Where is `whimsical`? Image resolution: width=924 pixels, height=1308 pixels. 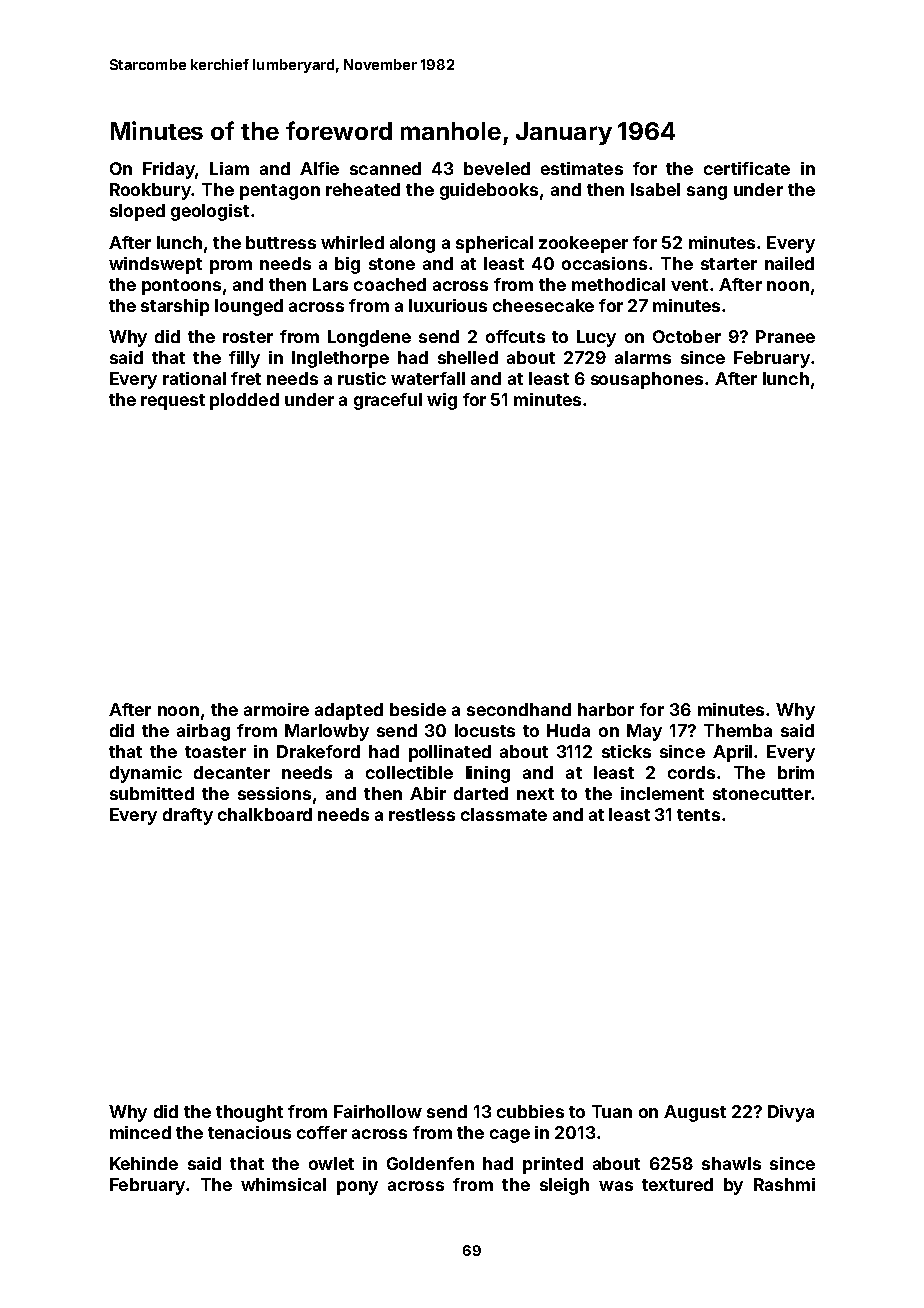 whimsical is located at coordinates (283, 1184).
